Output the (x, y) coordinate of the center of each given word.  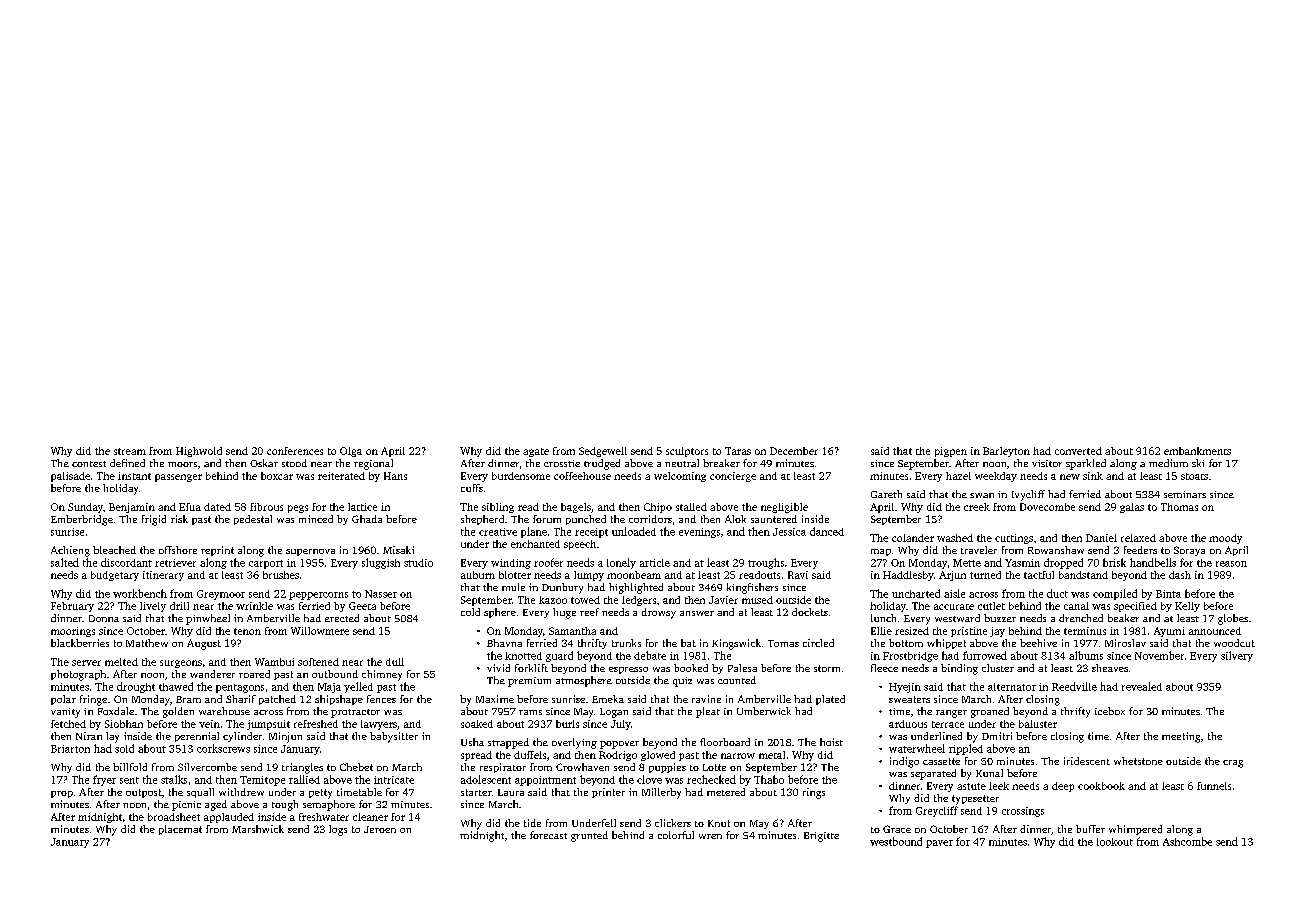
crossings (1023, 812)
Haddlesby (908, 576)
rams (530, 712)
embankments (1197, 451)
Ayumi (1169, 632)
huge (564, 613)
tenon (247, 631)
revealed (1142, 686)
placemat (180, 830)
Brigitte (821, 837)
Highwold (199, 452)
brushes (281, 575)
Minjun (285, 737)
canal (1076, 606)
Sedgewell (603, 452)
